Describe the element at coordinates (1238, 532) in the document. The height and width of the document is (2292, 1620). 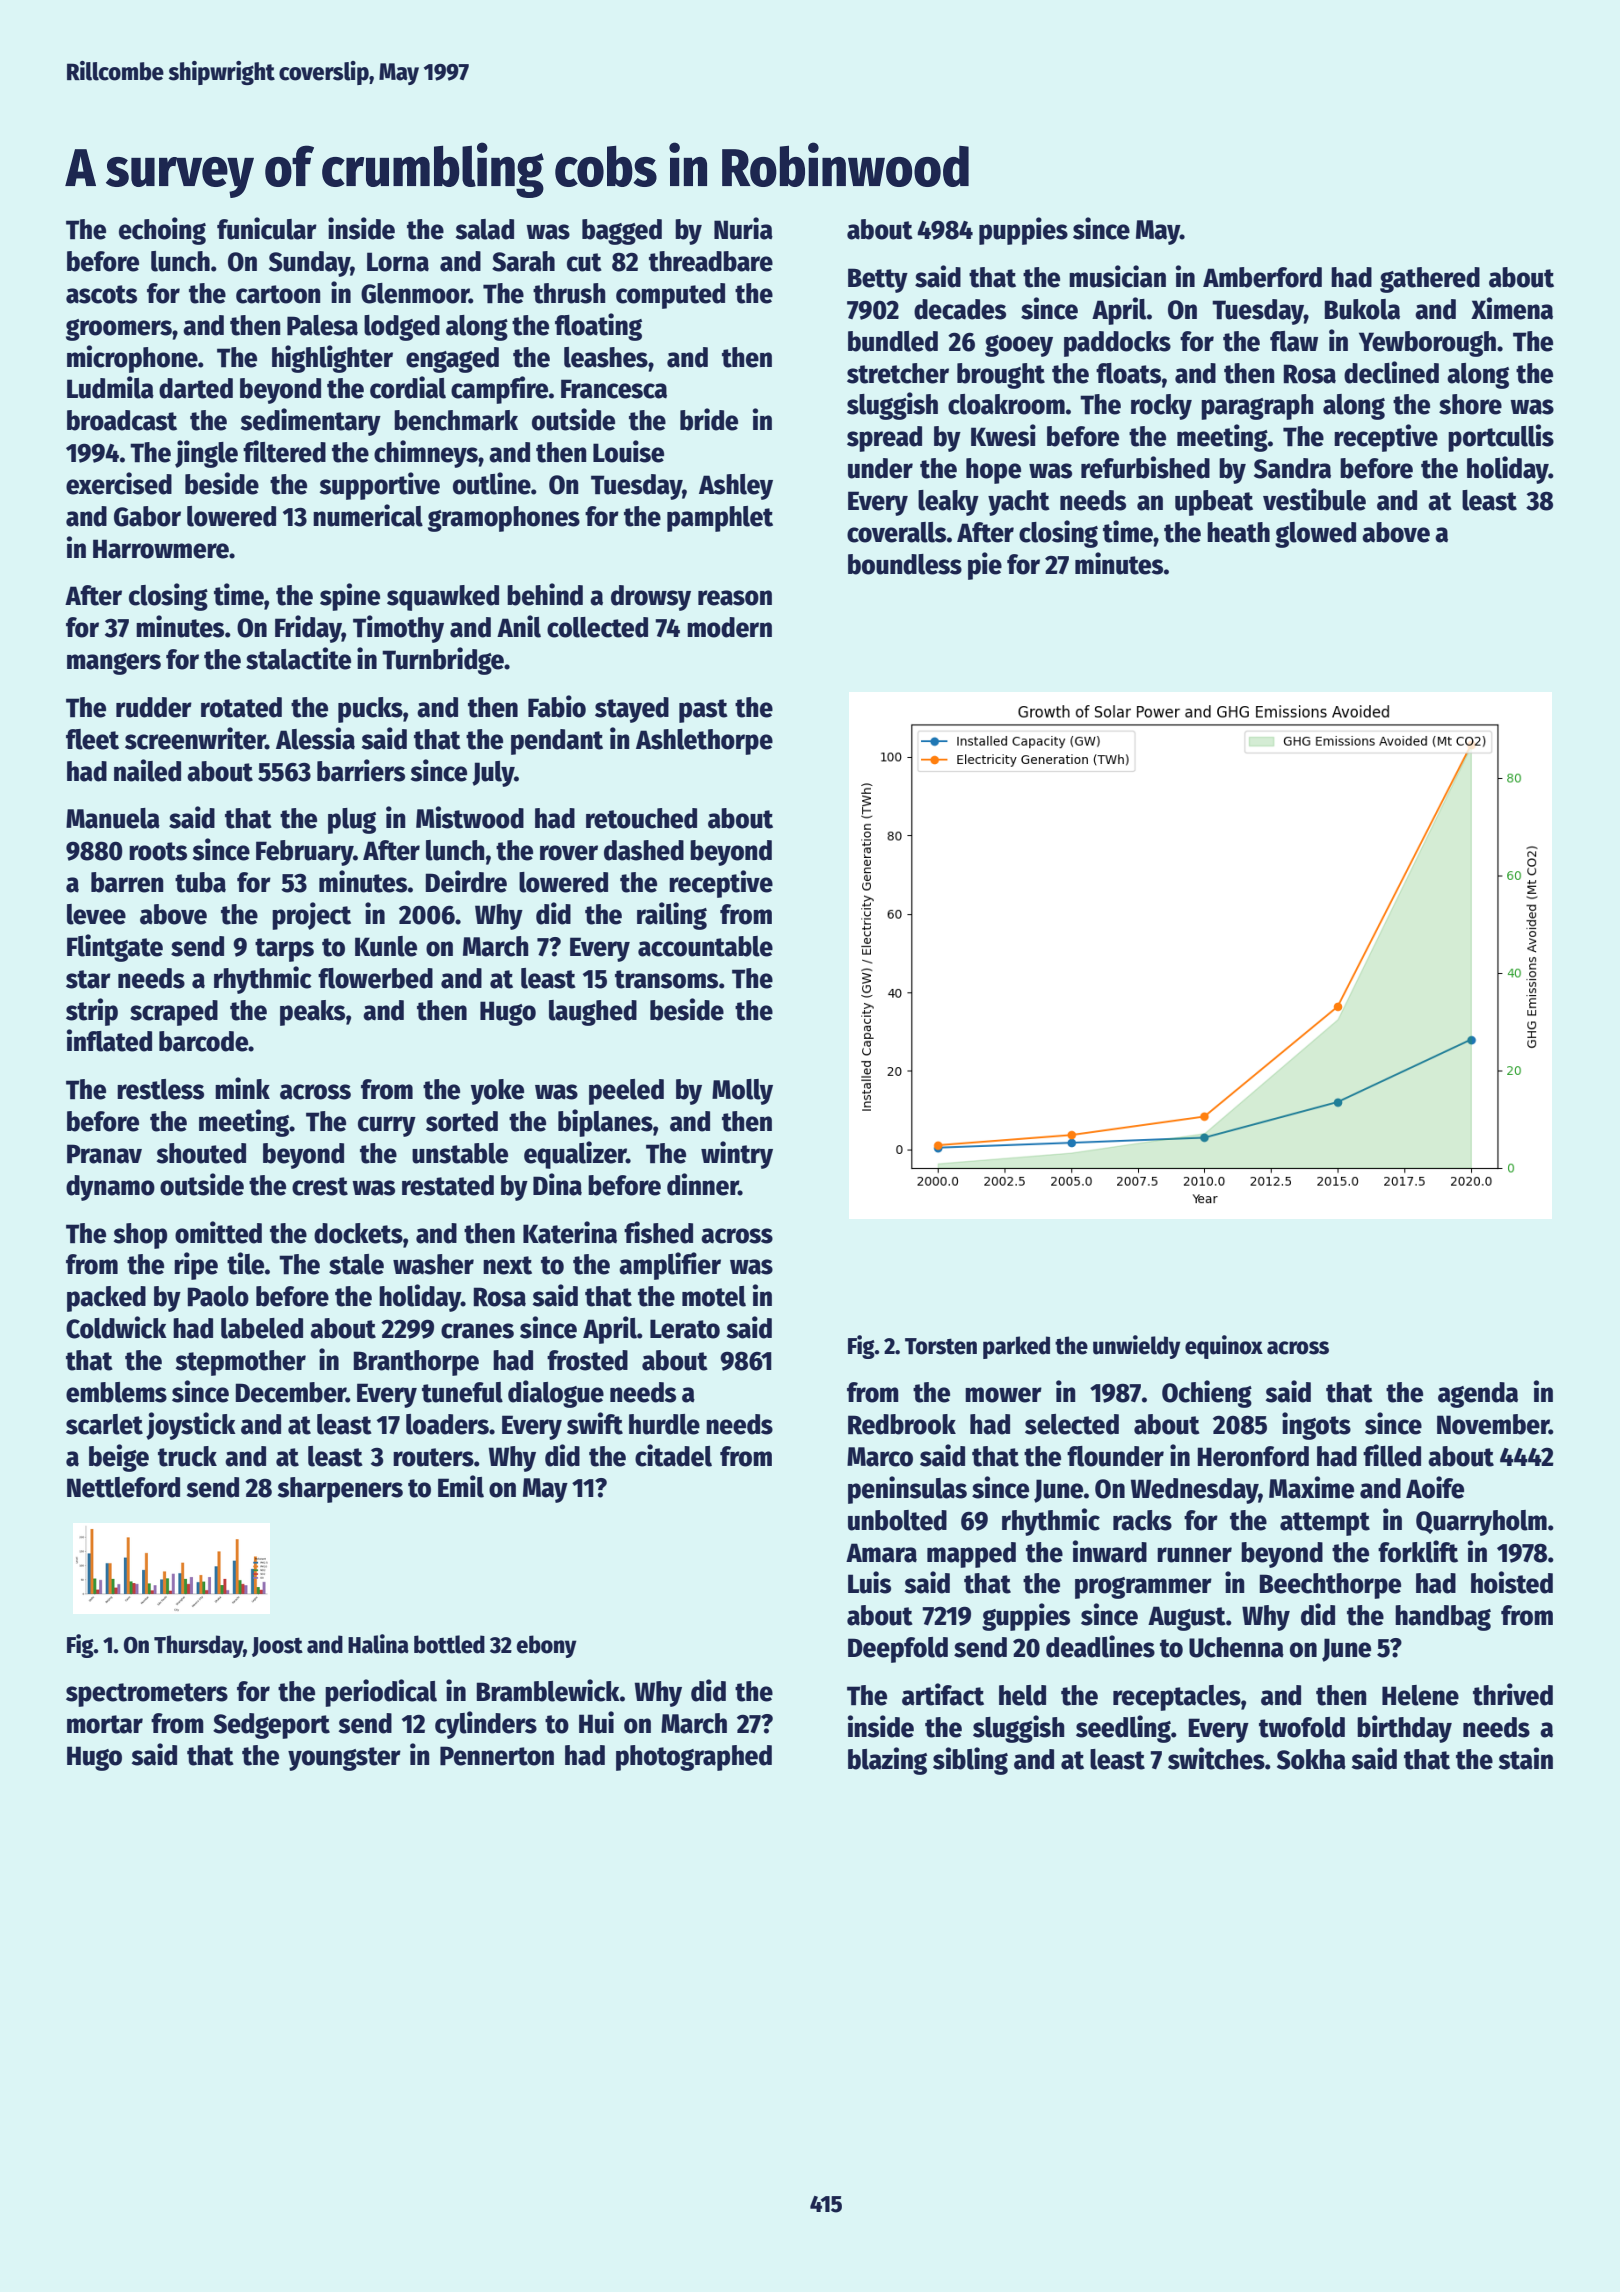
I see `heath` at that location.
